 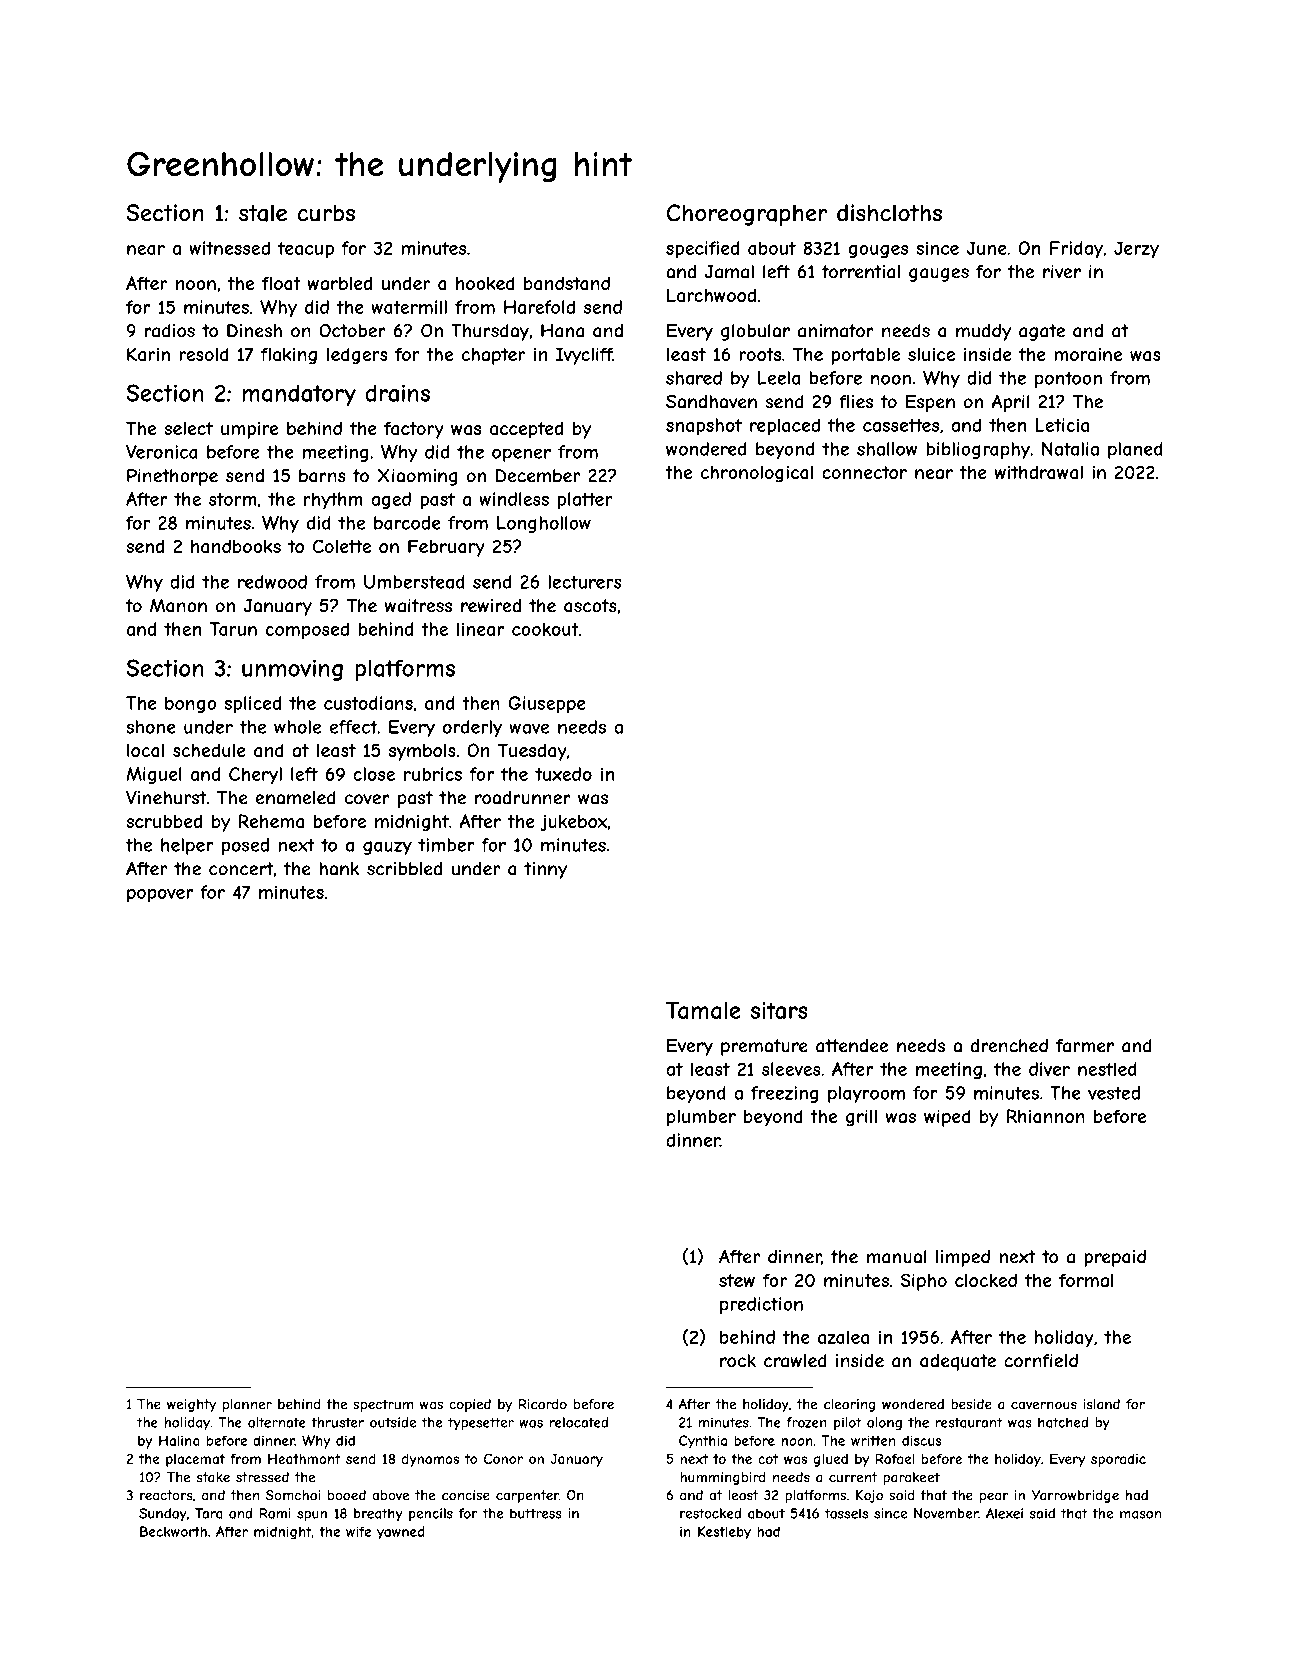 I want to click on Rhiannon, so click(x=1046, y=1116).
